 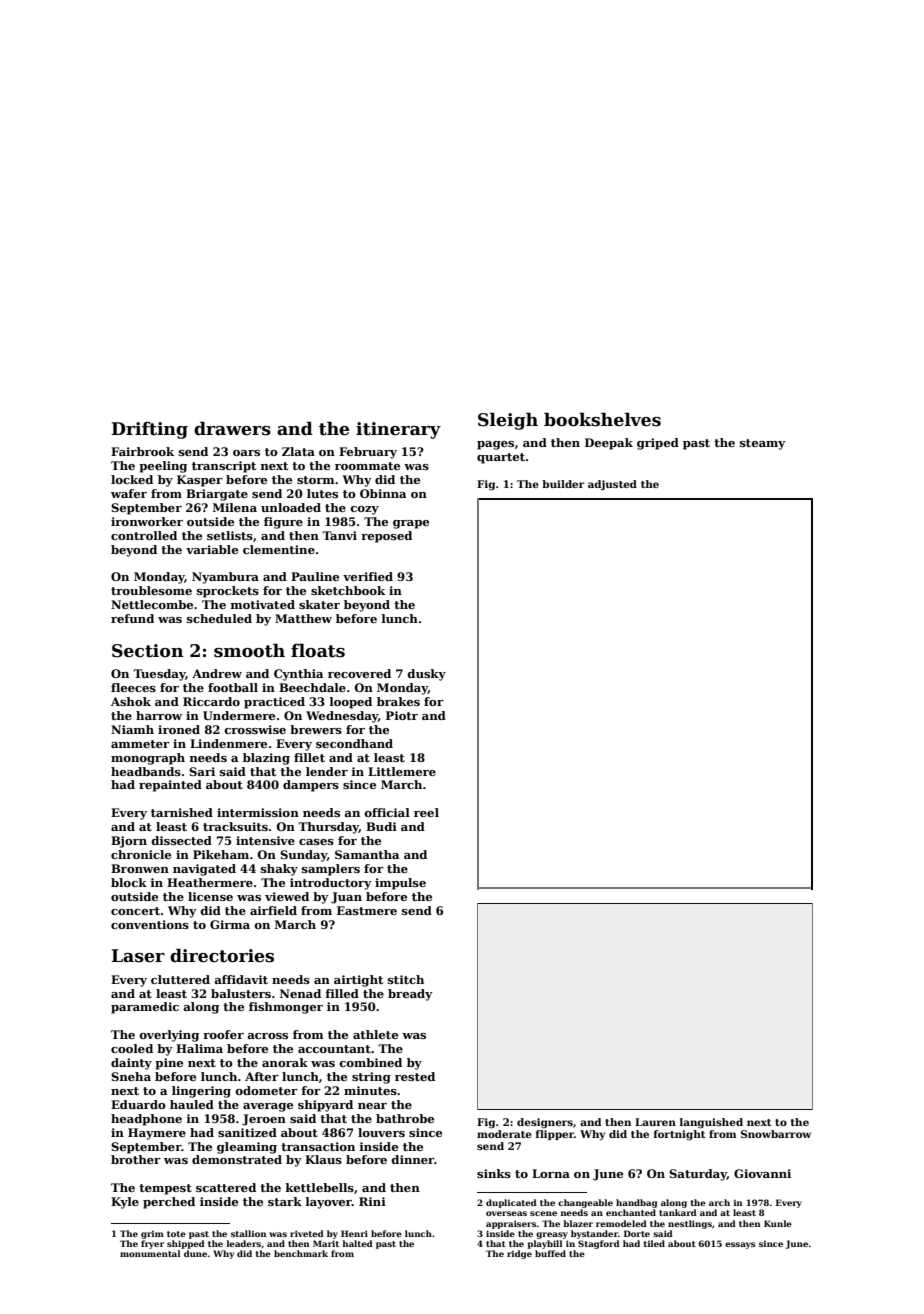 I want to click on dusky, so click(x=426, y=675).
